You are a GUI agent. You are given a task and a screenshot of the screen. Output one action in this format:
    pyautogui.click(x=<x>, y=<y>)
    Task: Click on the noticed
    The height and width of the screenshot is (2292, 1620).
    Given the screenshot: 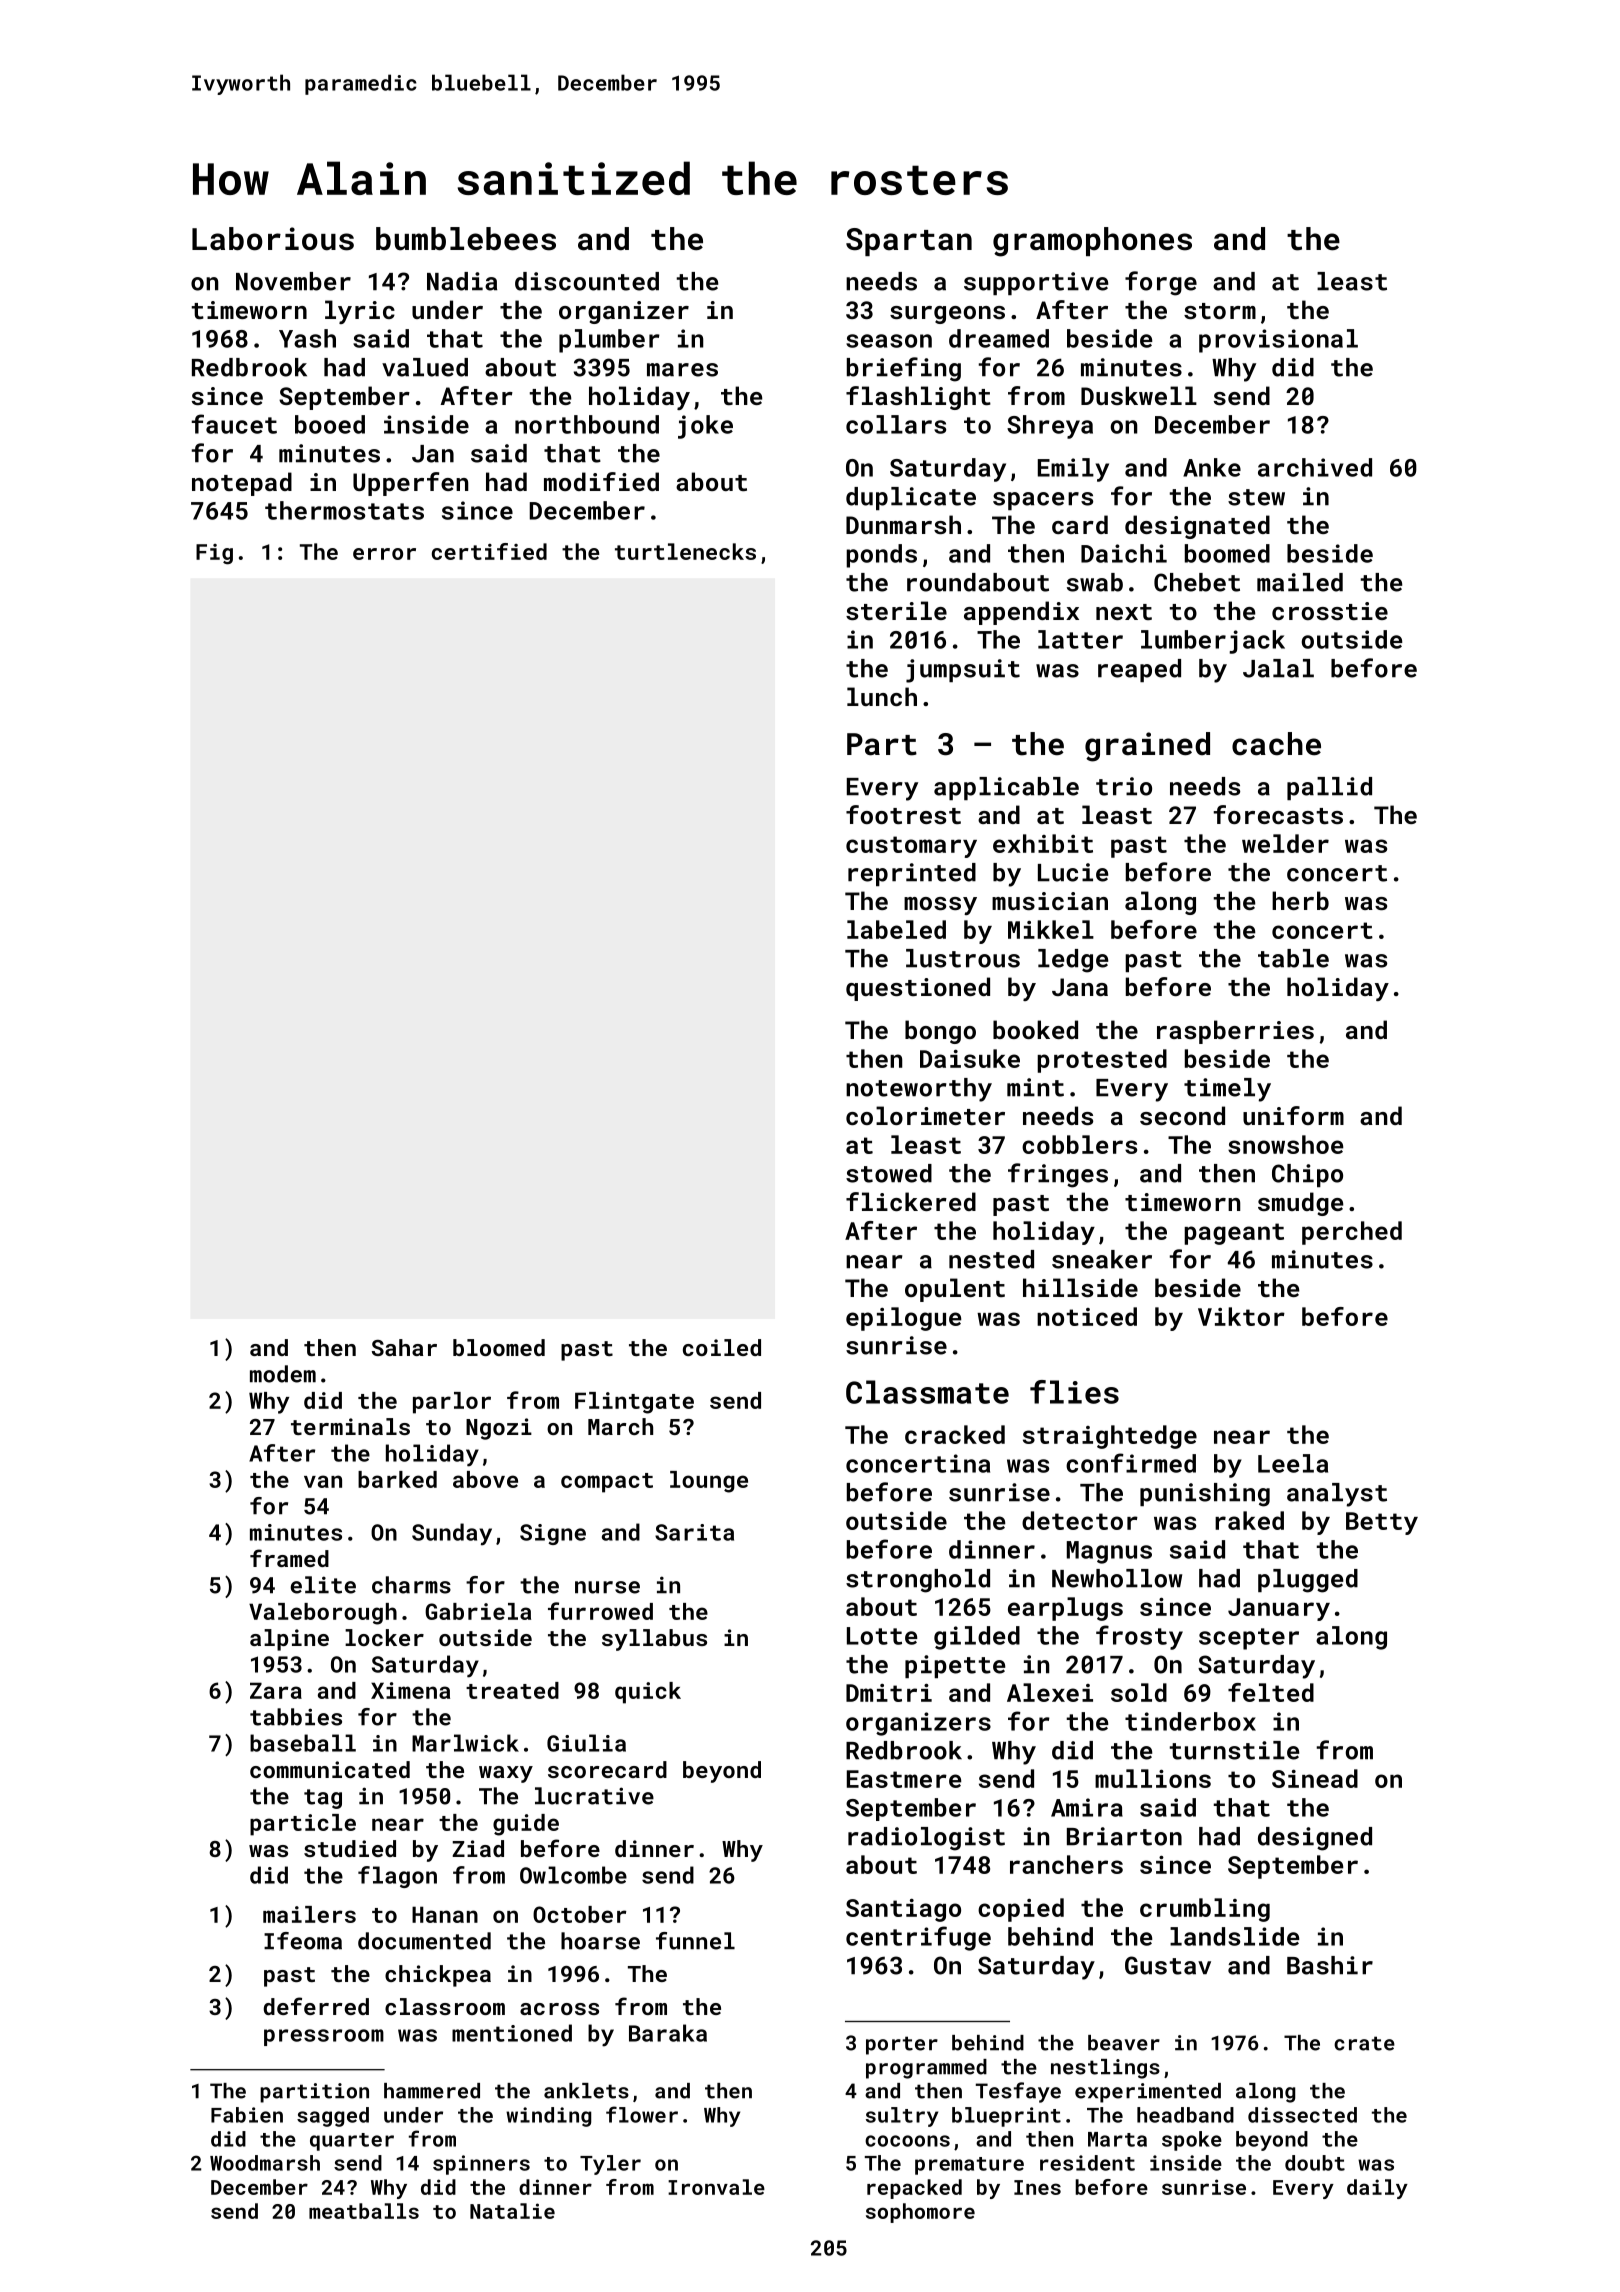 What is the action you would take?
    pyautogui.click(x=1087, y=1316)
